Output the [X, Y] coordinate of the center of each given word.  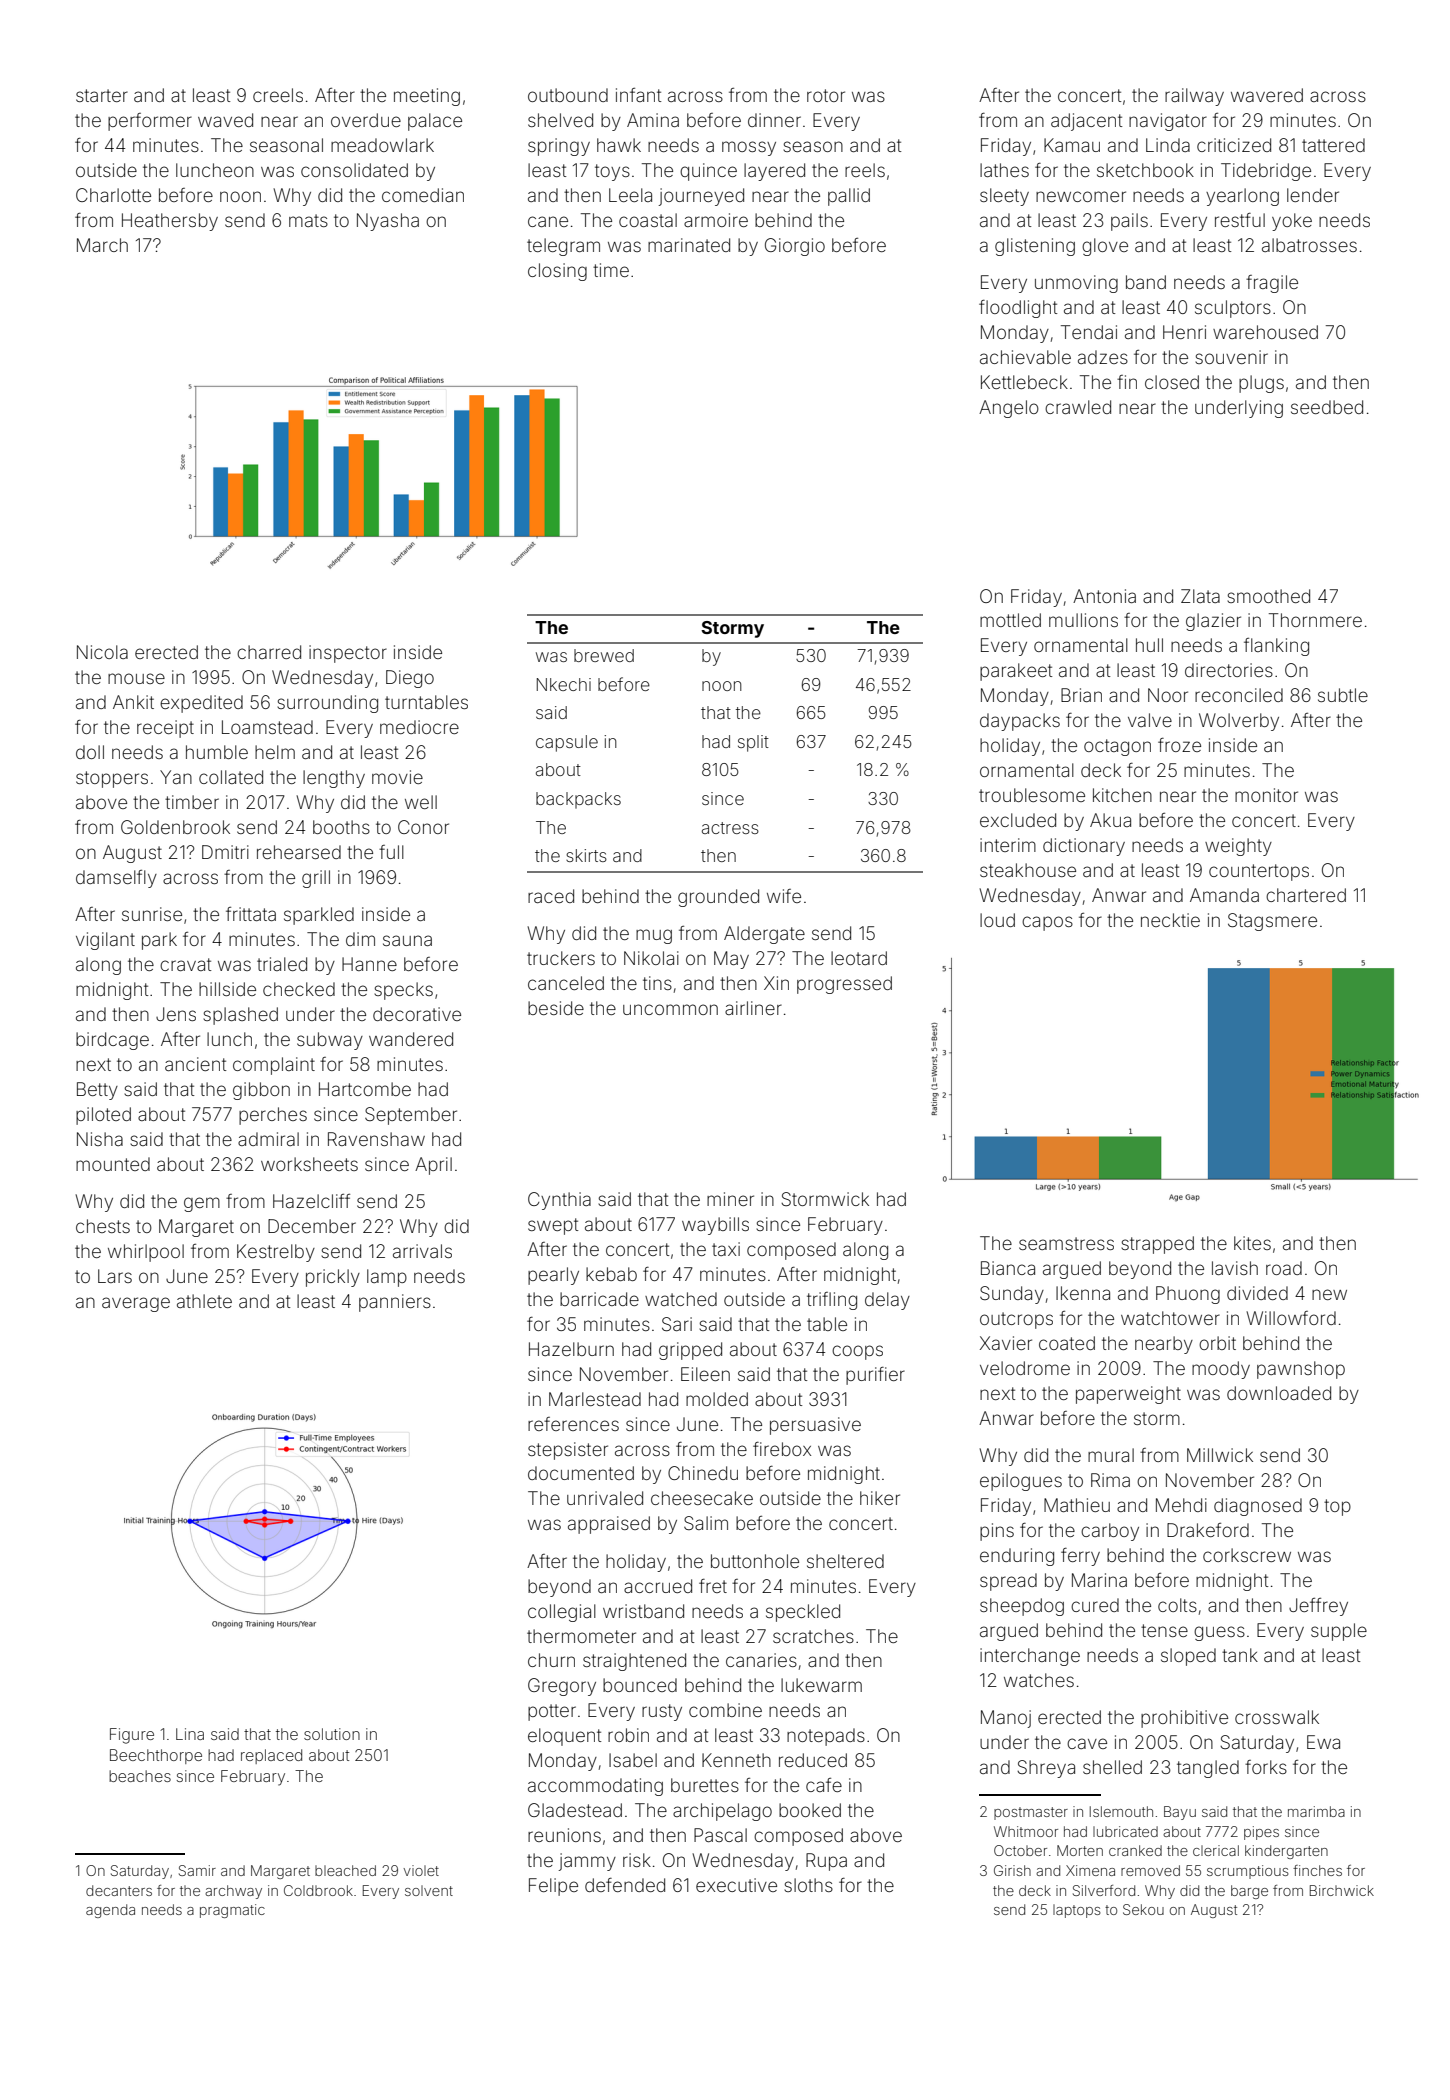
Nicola [102, 652]
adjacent [1086, 122]
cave [1087, 1743]
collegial [562, 1613]
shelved [560, 120]
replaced [271, 1756]
